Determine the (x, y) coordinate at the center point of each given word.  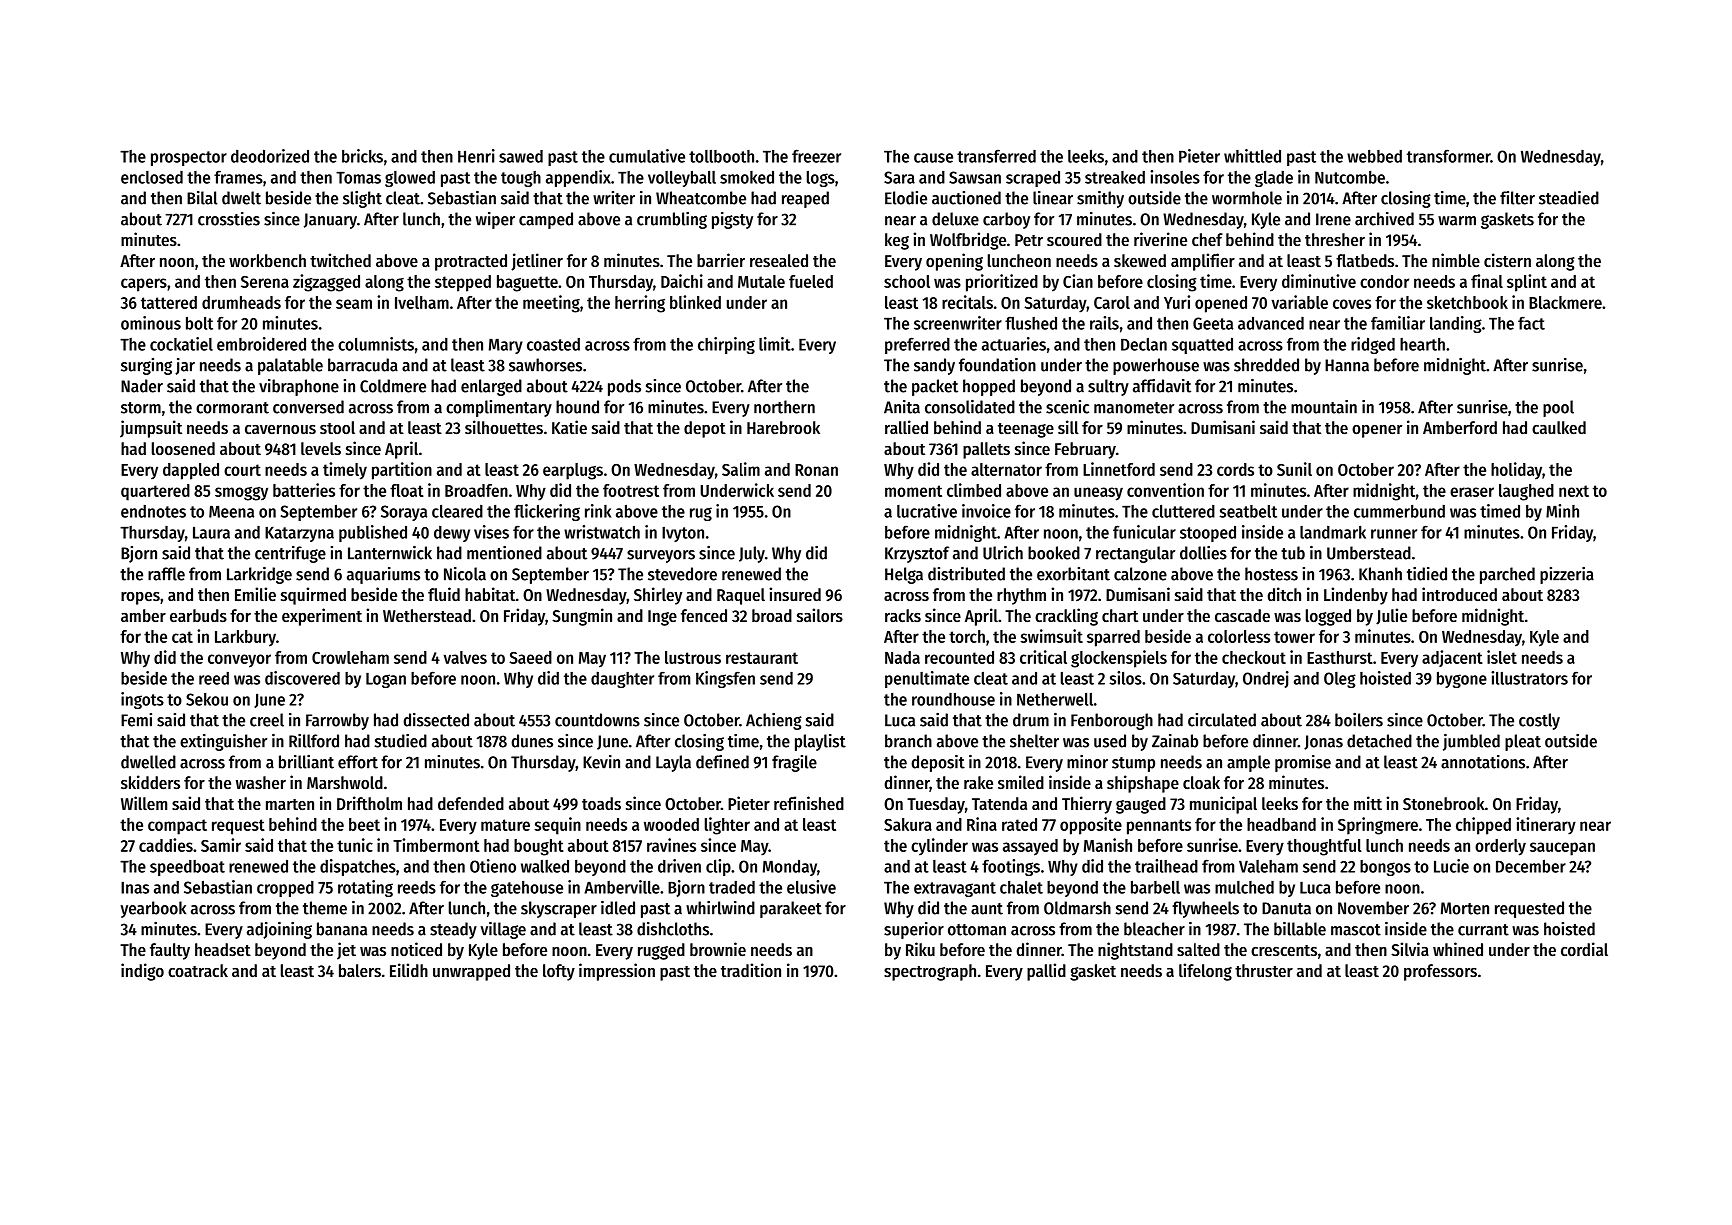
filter (1517, 198)
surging (146, 366)
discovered (302, 678)
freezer (816, 156)
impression (617, 972)
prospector (189, 158)
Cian (1078, 281)
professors (1440, 972)
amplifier (1203, 262)
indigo (142, 972)
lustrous (693, 657)
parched (1507, 575)
